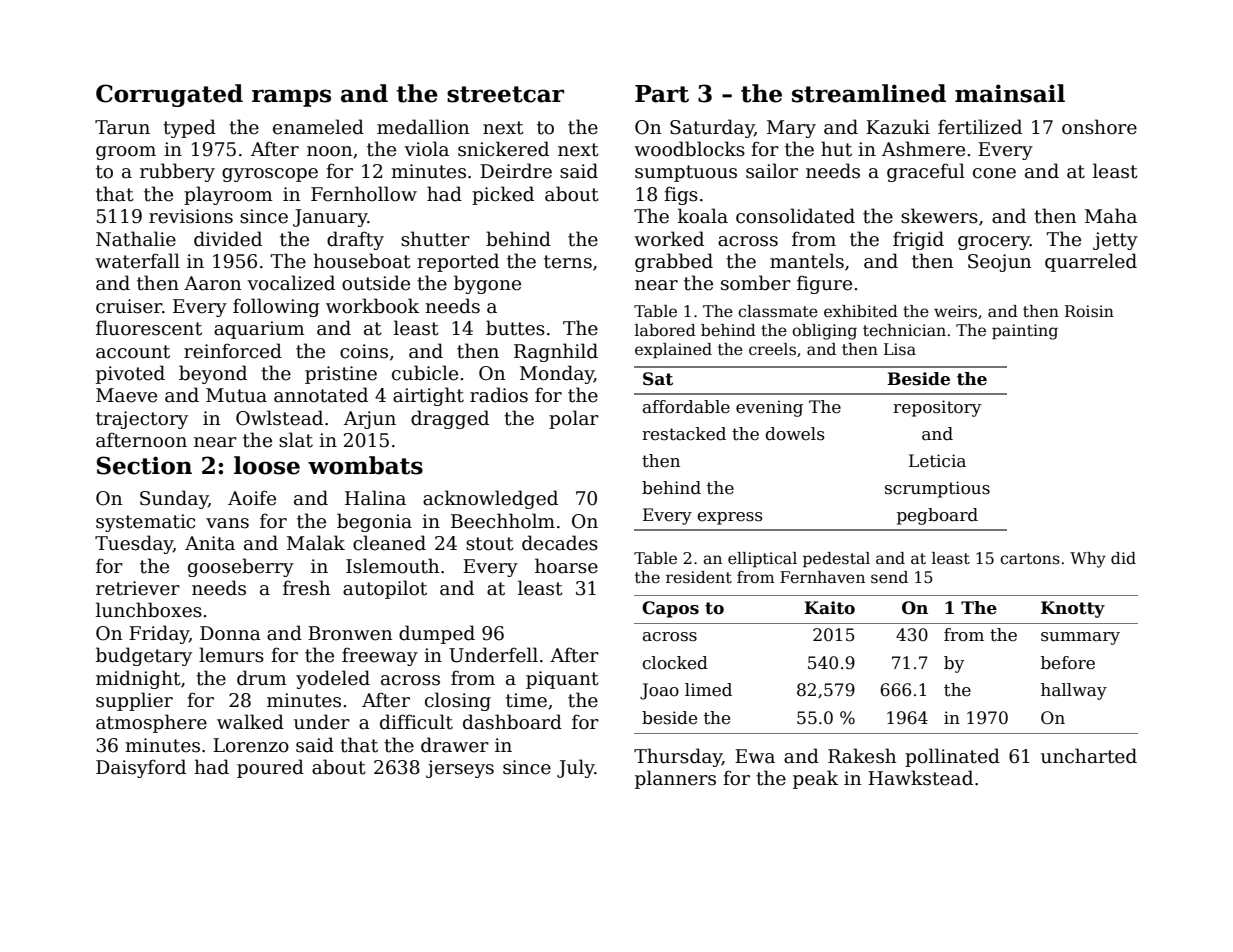  Describe the element at coordinates (1025, 332) in the screenshot. I see `painting` at that location.
